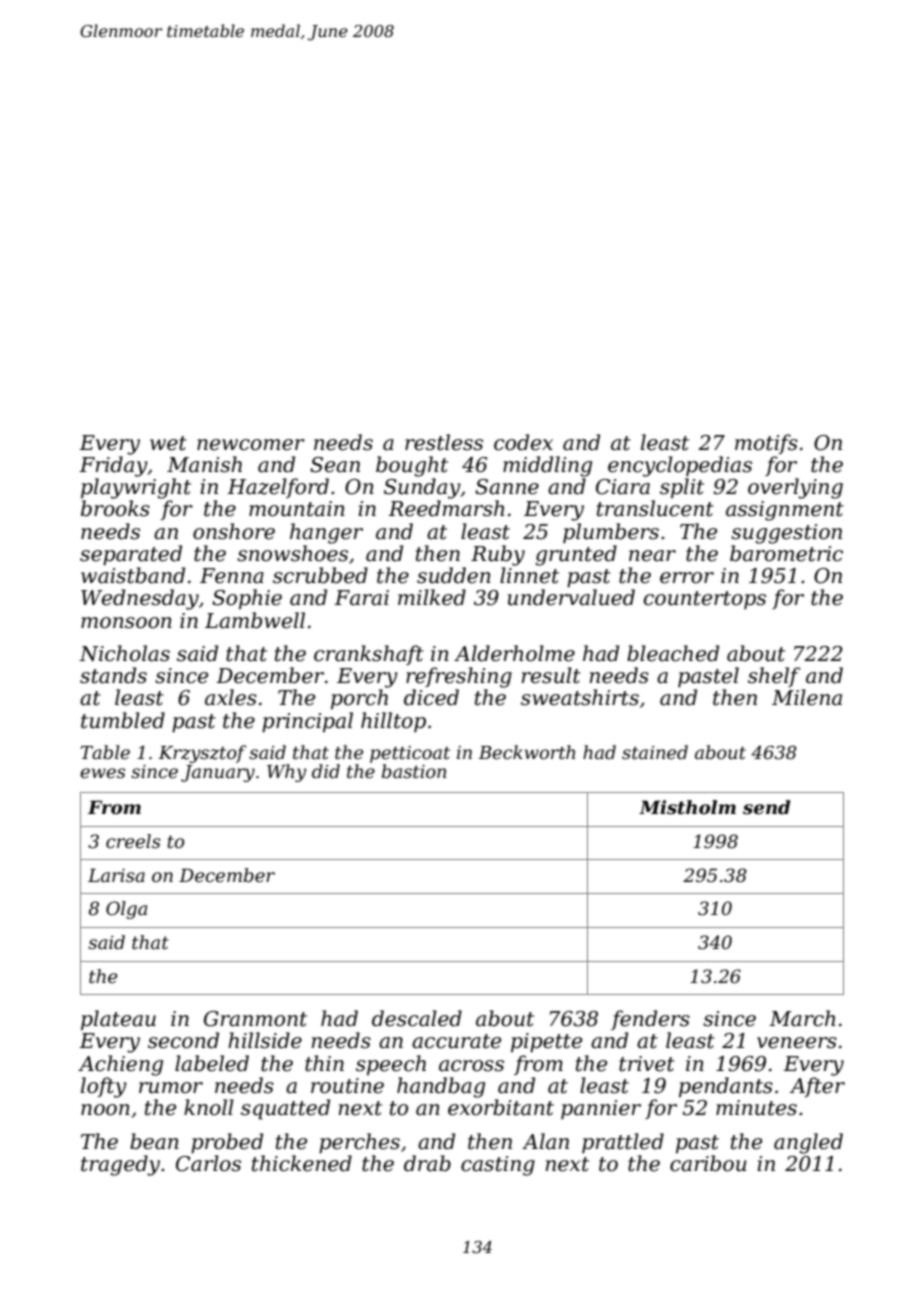 This page has height=1314, width=924. What do you see at coordinates (785, 511) in the page?
I see `assignment` at bounding box center [785, 511].
